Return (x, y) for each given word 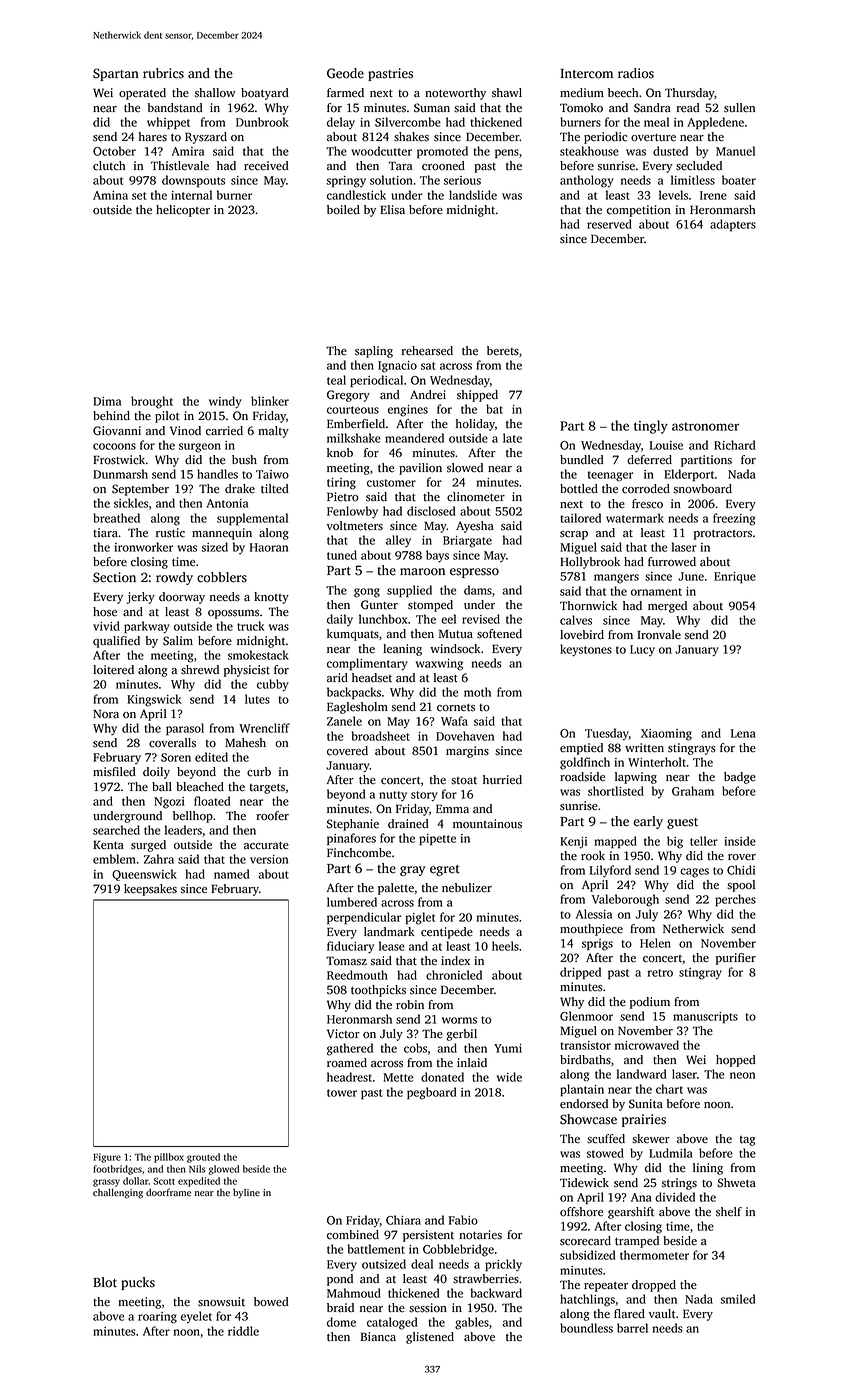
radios (636, 73)
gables (472, 1323)
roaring (157, 1318)
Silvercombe (408, 122)
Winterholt (657, 762)
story (424, 796)
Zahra (159, 859)
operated (142, 94)
